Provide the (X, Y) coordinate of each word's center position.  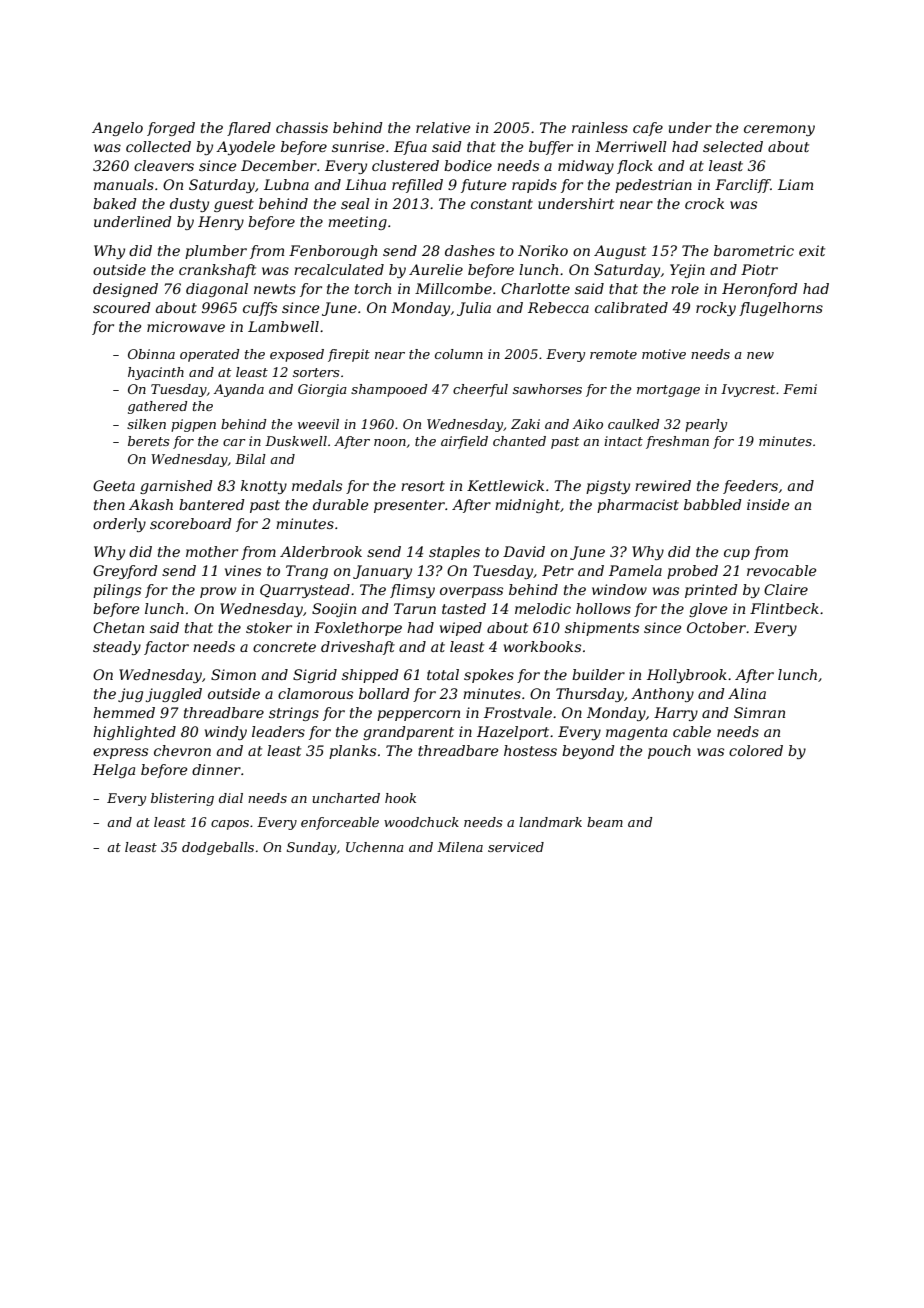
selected (733, 146)
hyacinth (156, 373)
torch (373, 288)
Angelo (117, 129)
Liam (795, 184)
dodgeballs (218, 848)
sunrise (358, 146)
